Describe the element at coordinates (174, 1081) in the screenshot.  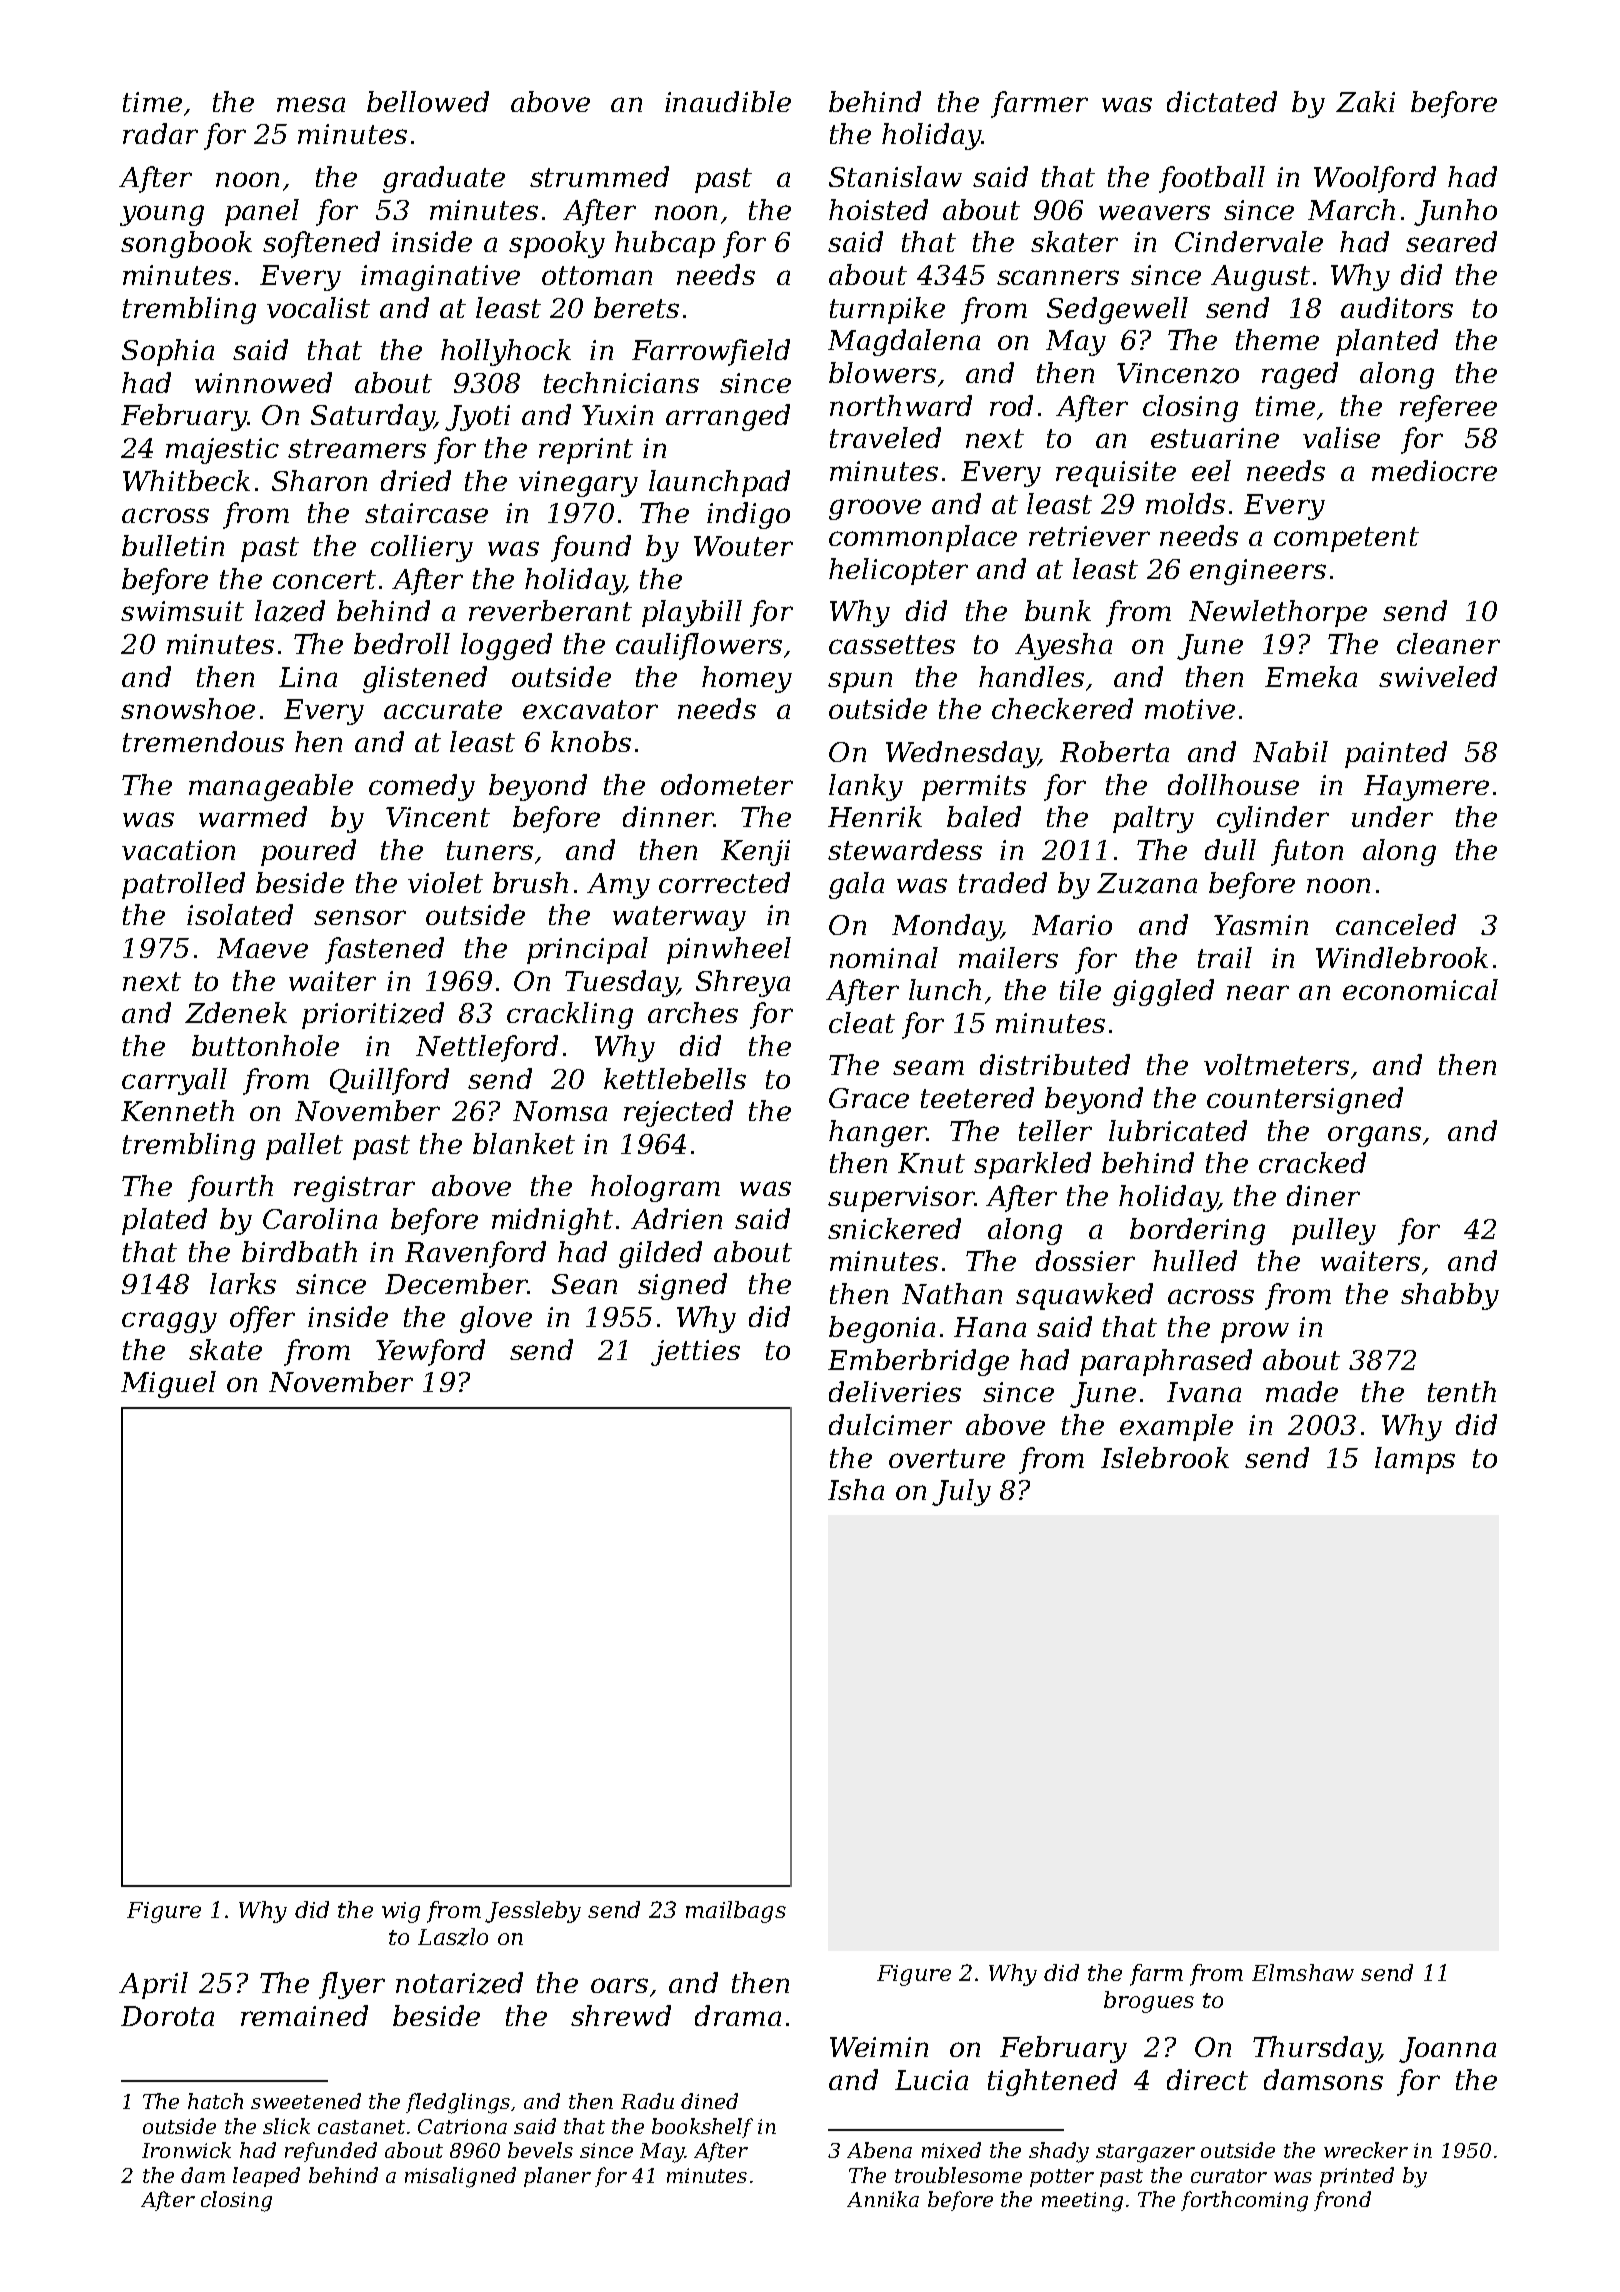
I see `carryall` at that location.
